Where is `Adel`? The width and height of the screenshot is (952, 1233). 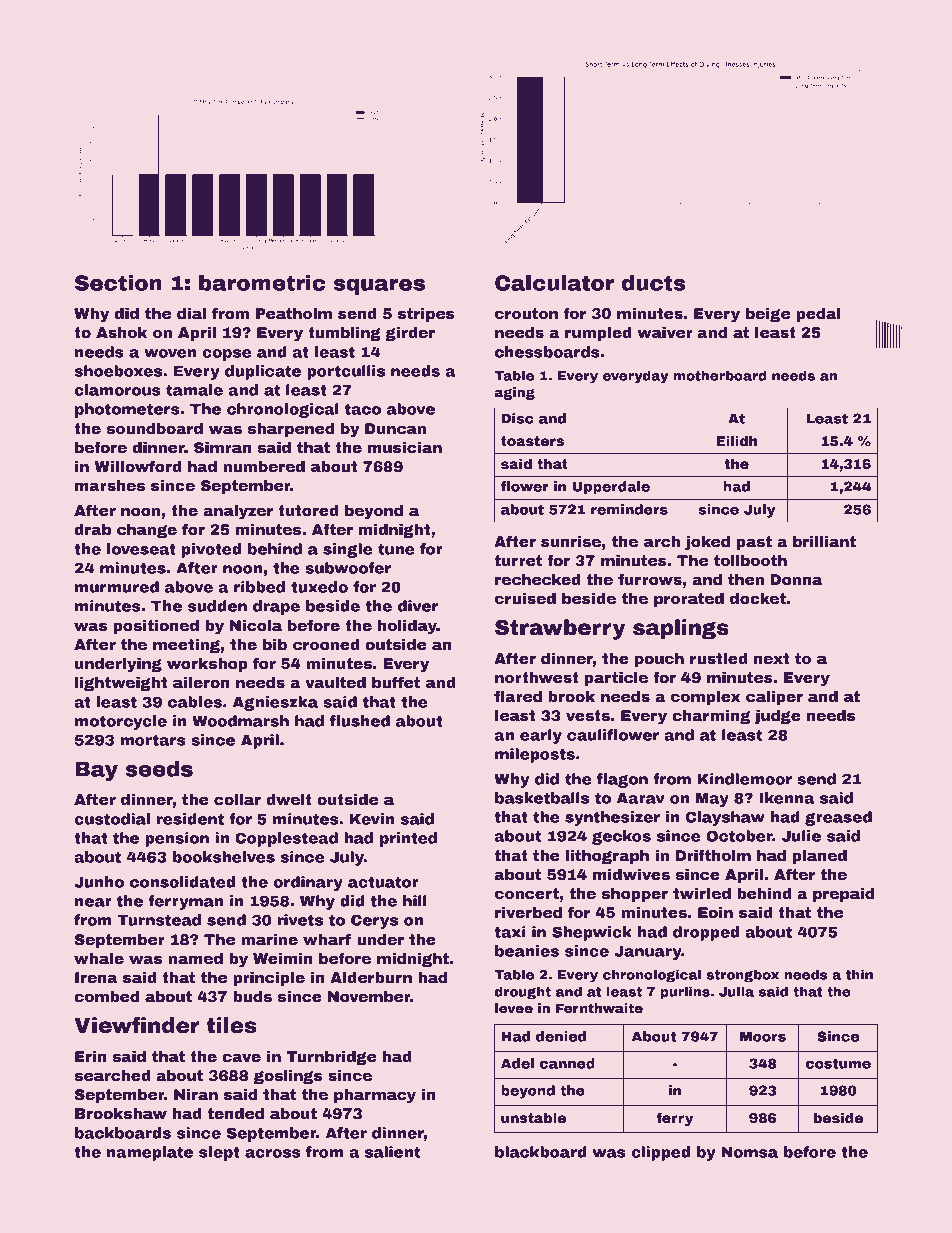
Adel is located at coordinates (517, 1063).
